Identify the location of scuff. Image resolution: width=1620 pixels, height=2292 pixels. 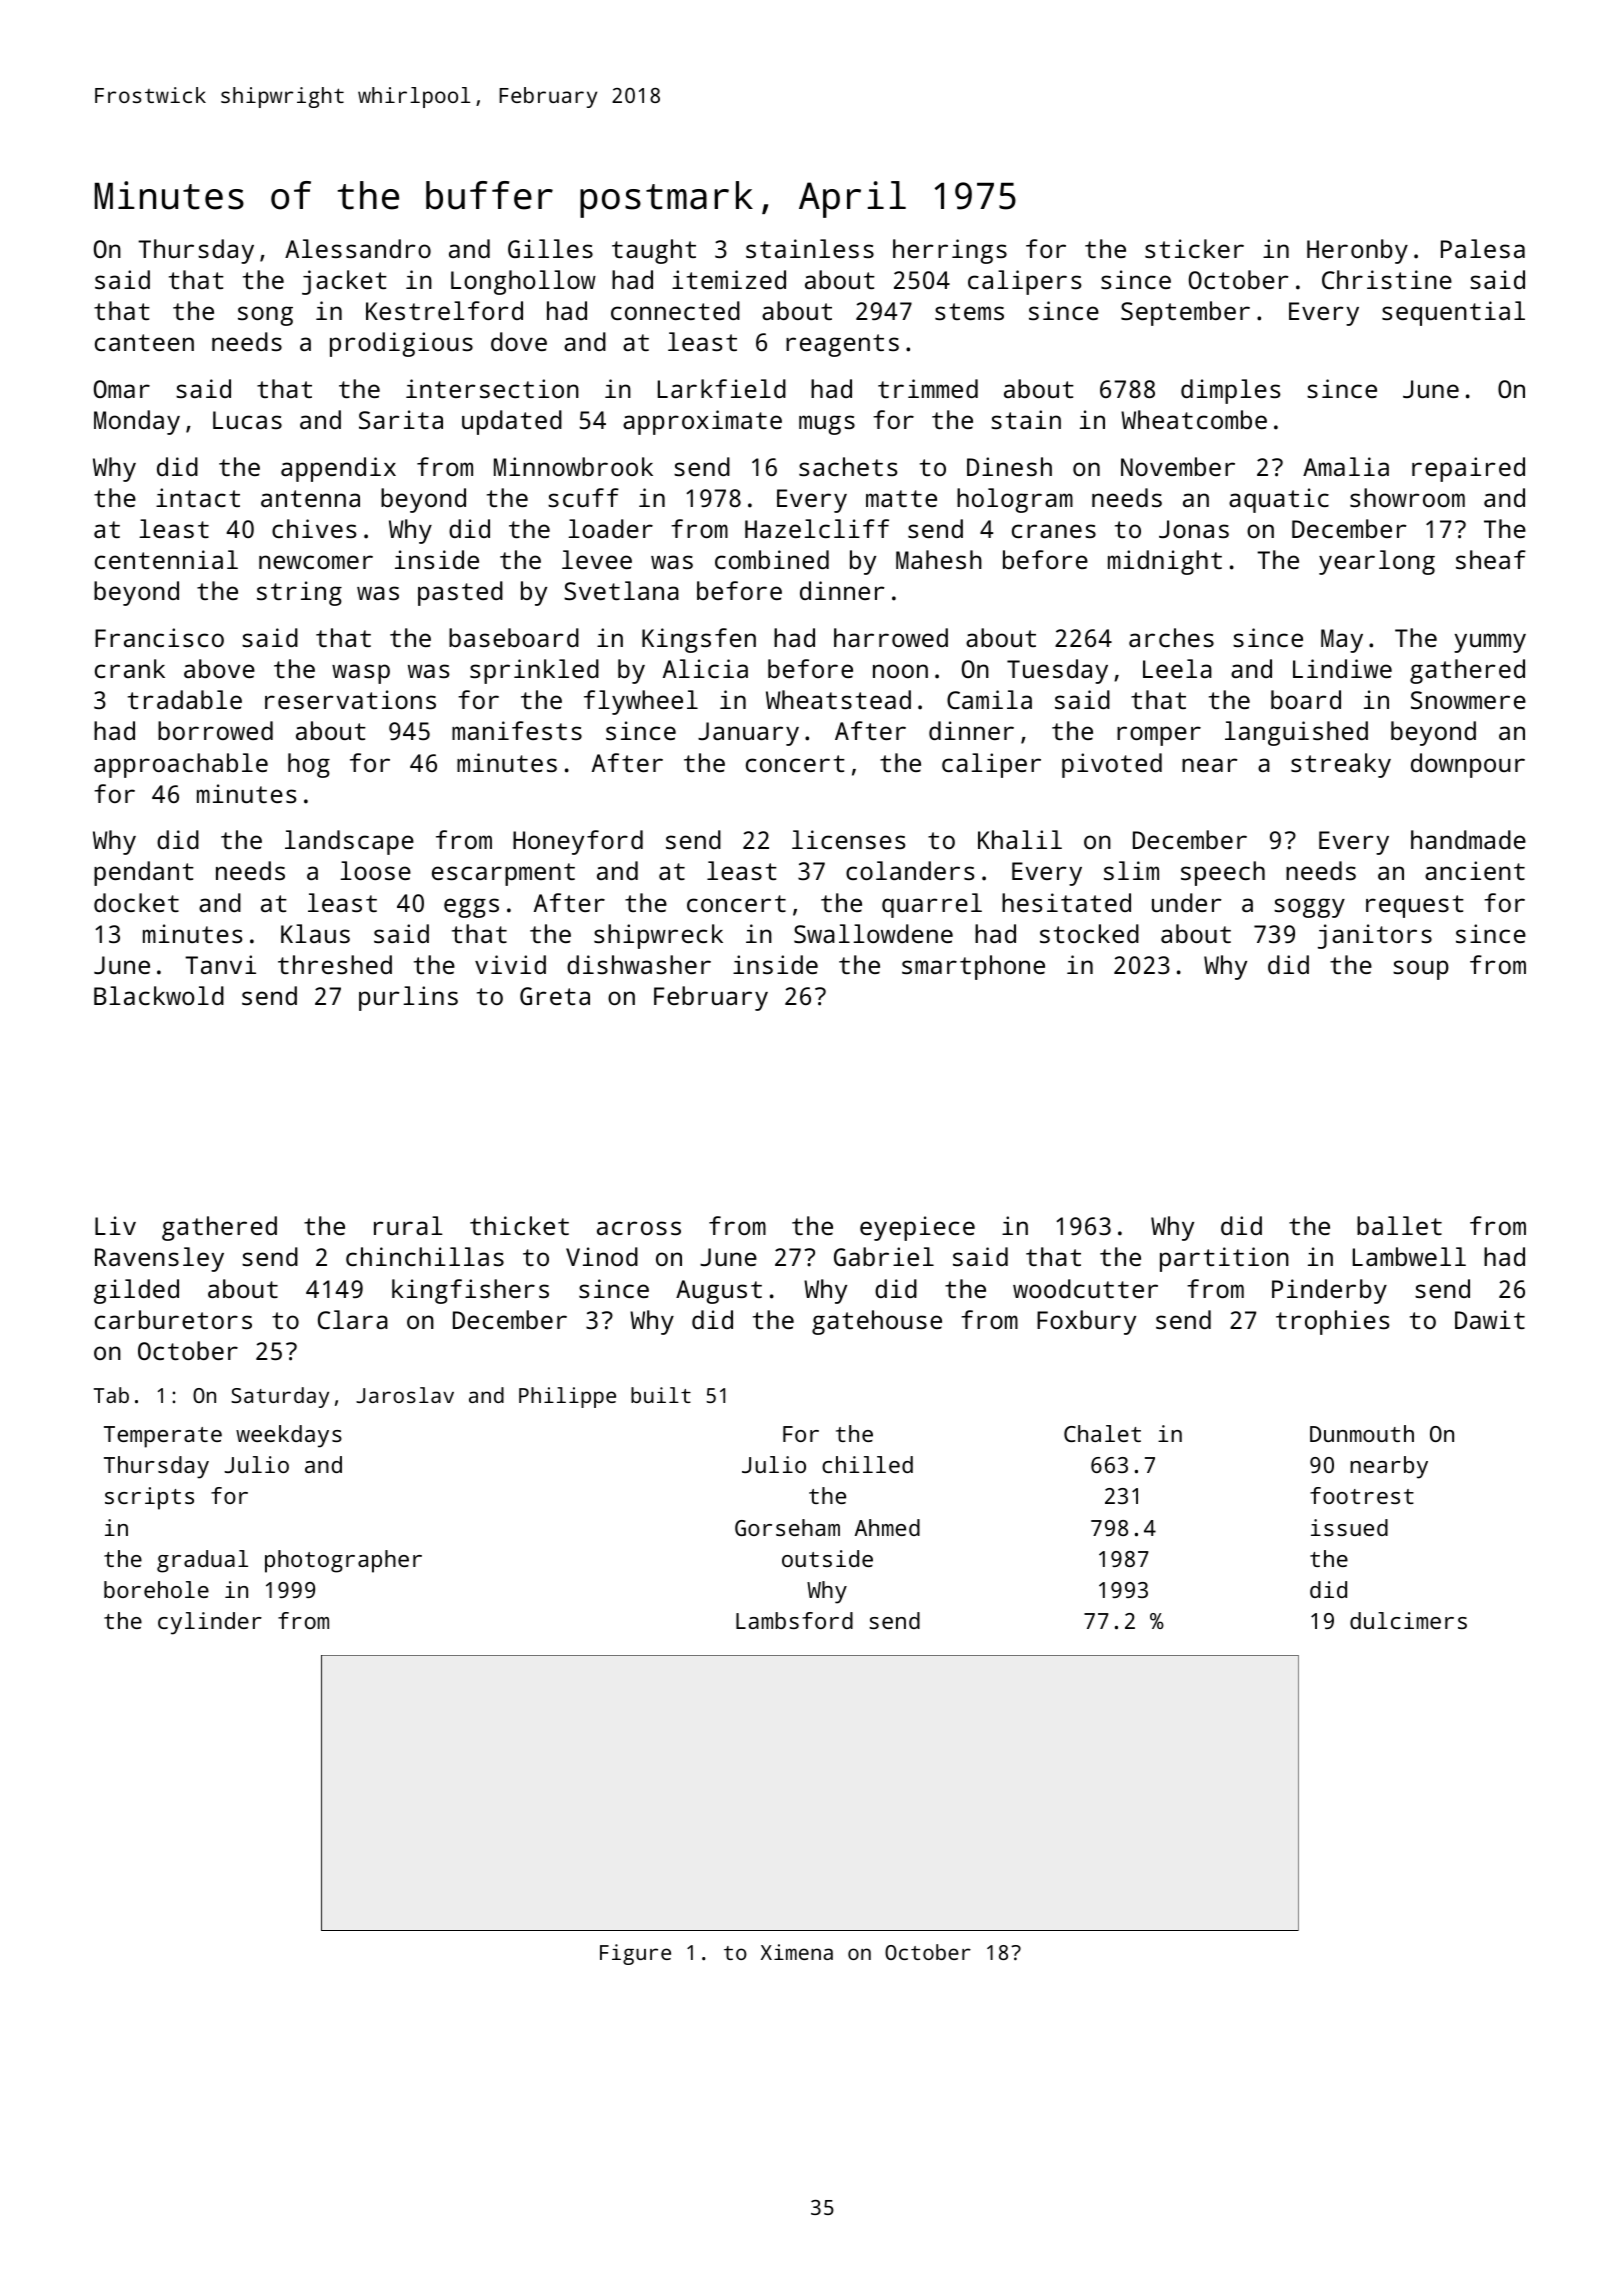
(583, 497).
